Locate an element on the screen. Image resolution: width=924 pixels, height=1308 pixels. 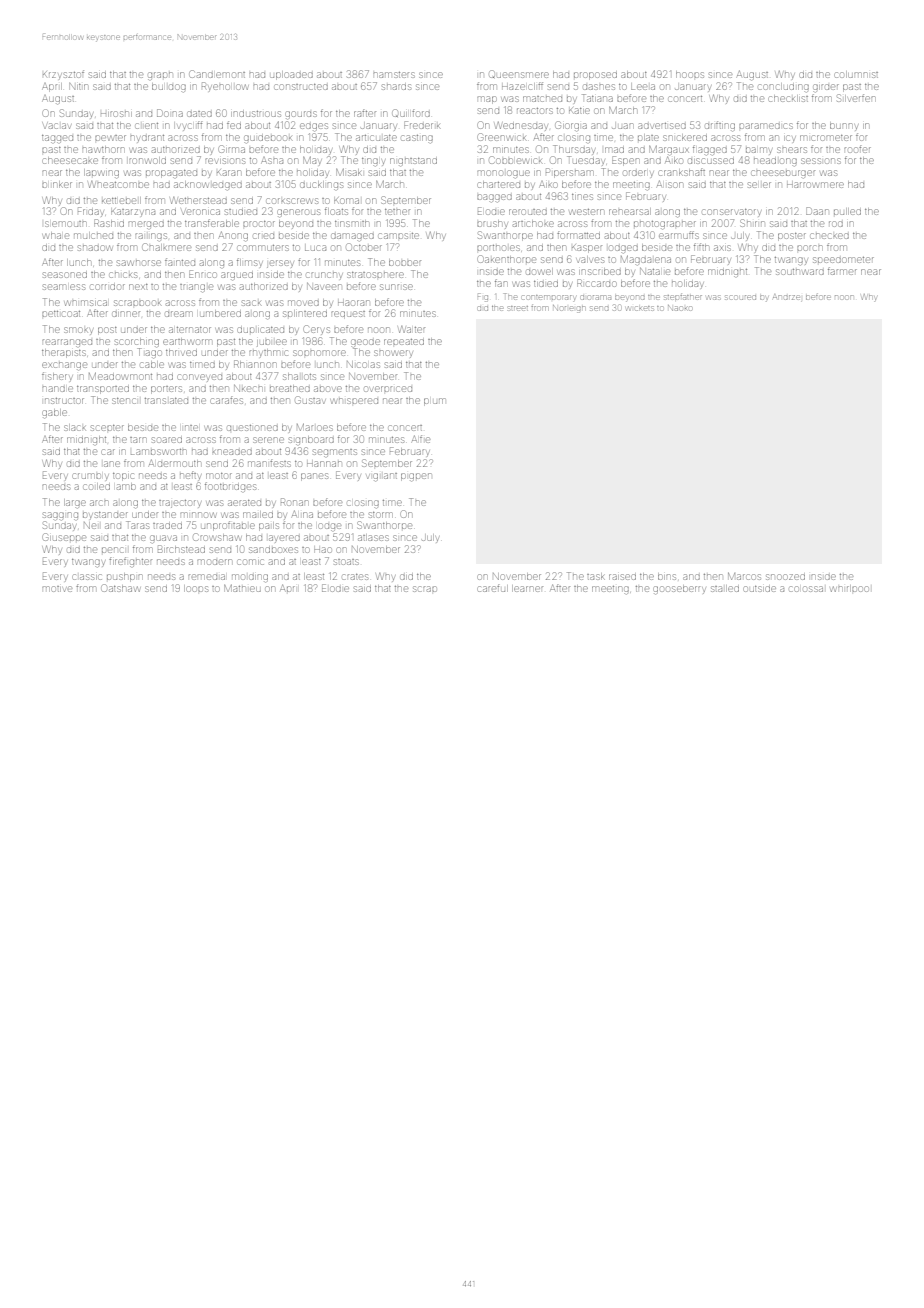
bunny is located at coordinates (844, 126).
